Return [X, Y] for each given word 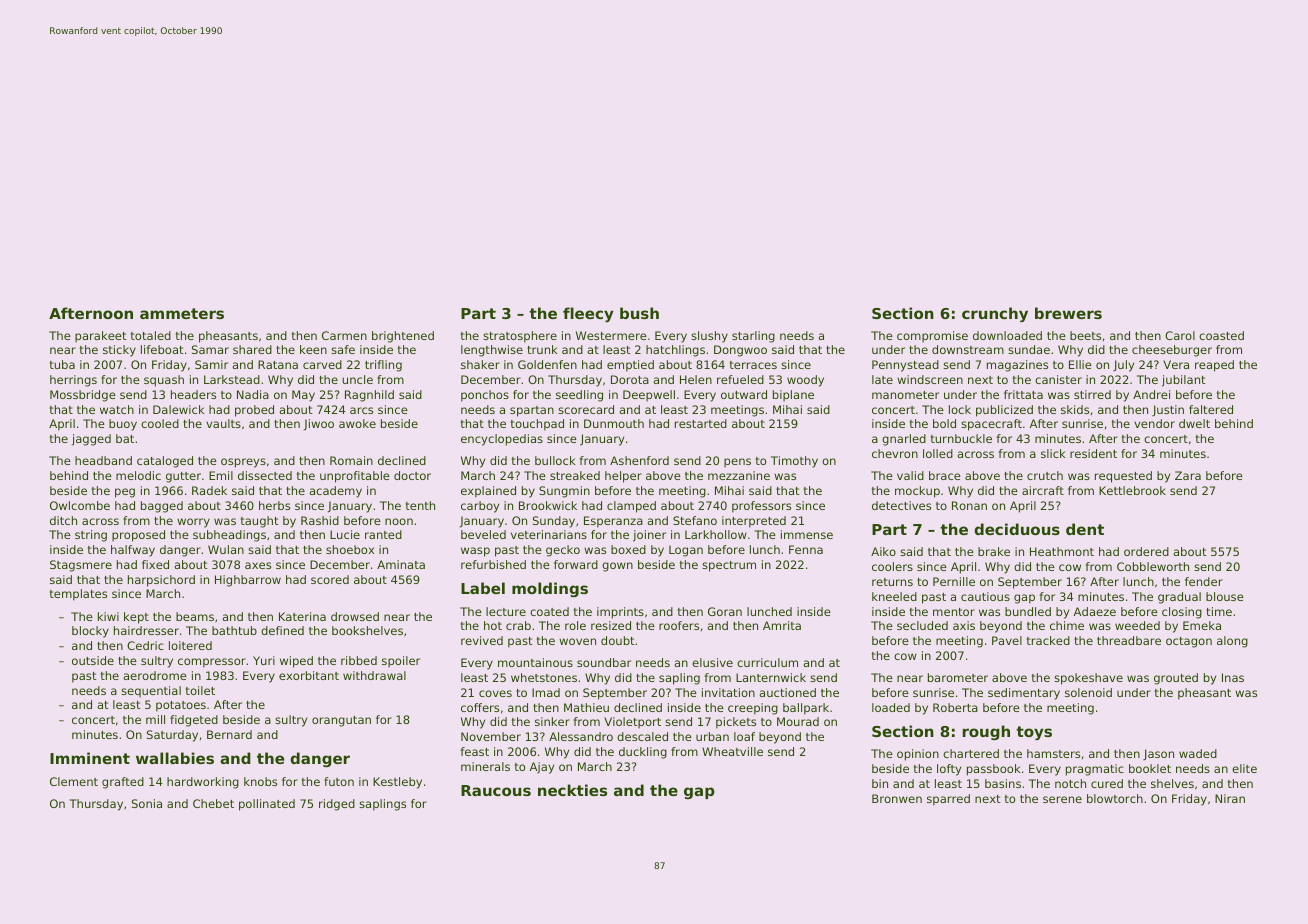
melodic [138, 475]
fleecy [588, 314]
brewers [1068, 313]
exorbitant [309, 675]
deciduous [1017, 529]
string [91, 536]
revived [482, 640]
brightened [403, 337]
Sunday [554, 522]
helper [623, 477]
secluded [922, 625]
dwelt [1194, 423]
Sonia [147, 803]
